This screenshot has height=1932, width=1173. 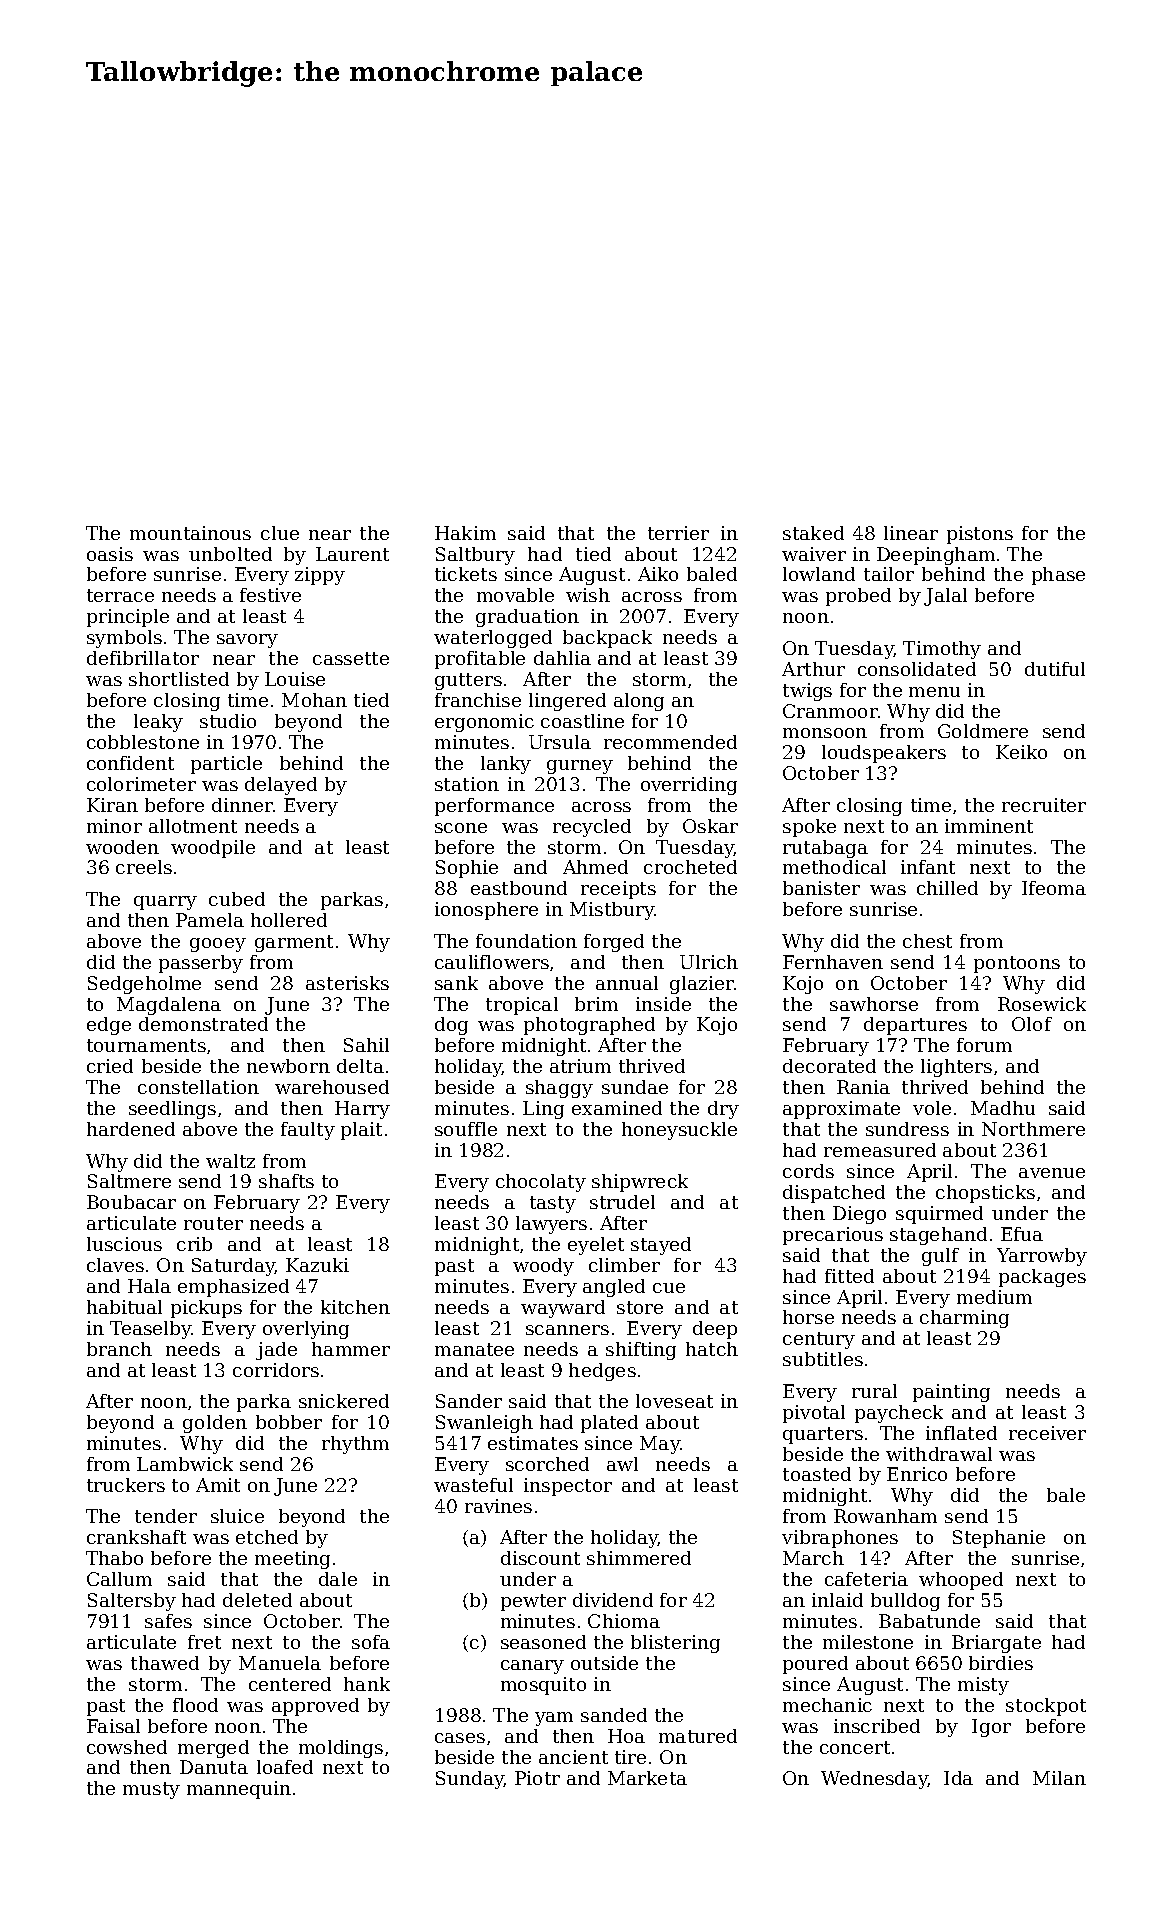 What do you see at coordinates (470, 1780) in the screenshot?
I see `Sunday` at bounding box center [470, 1780].
